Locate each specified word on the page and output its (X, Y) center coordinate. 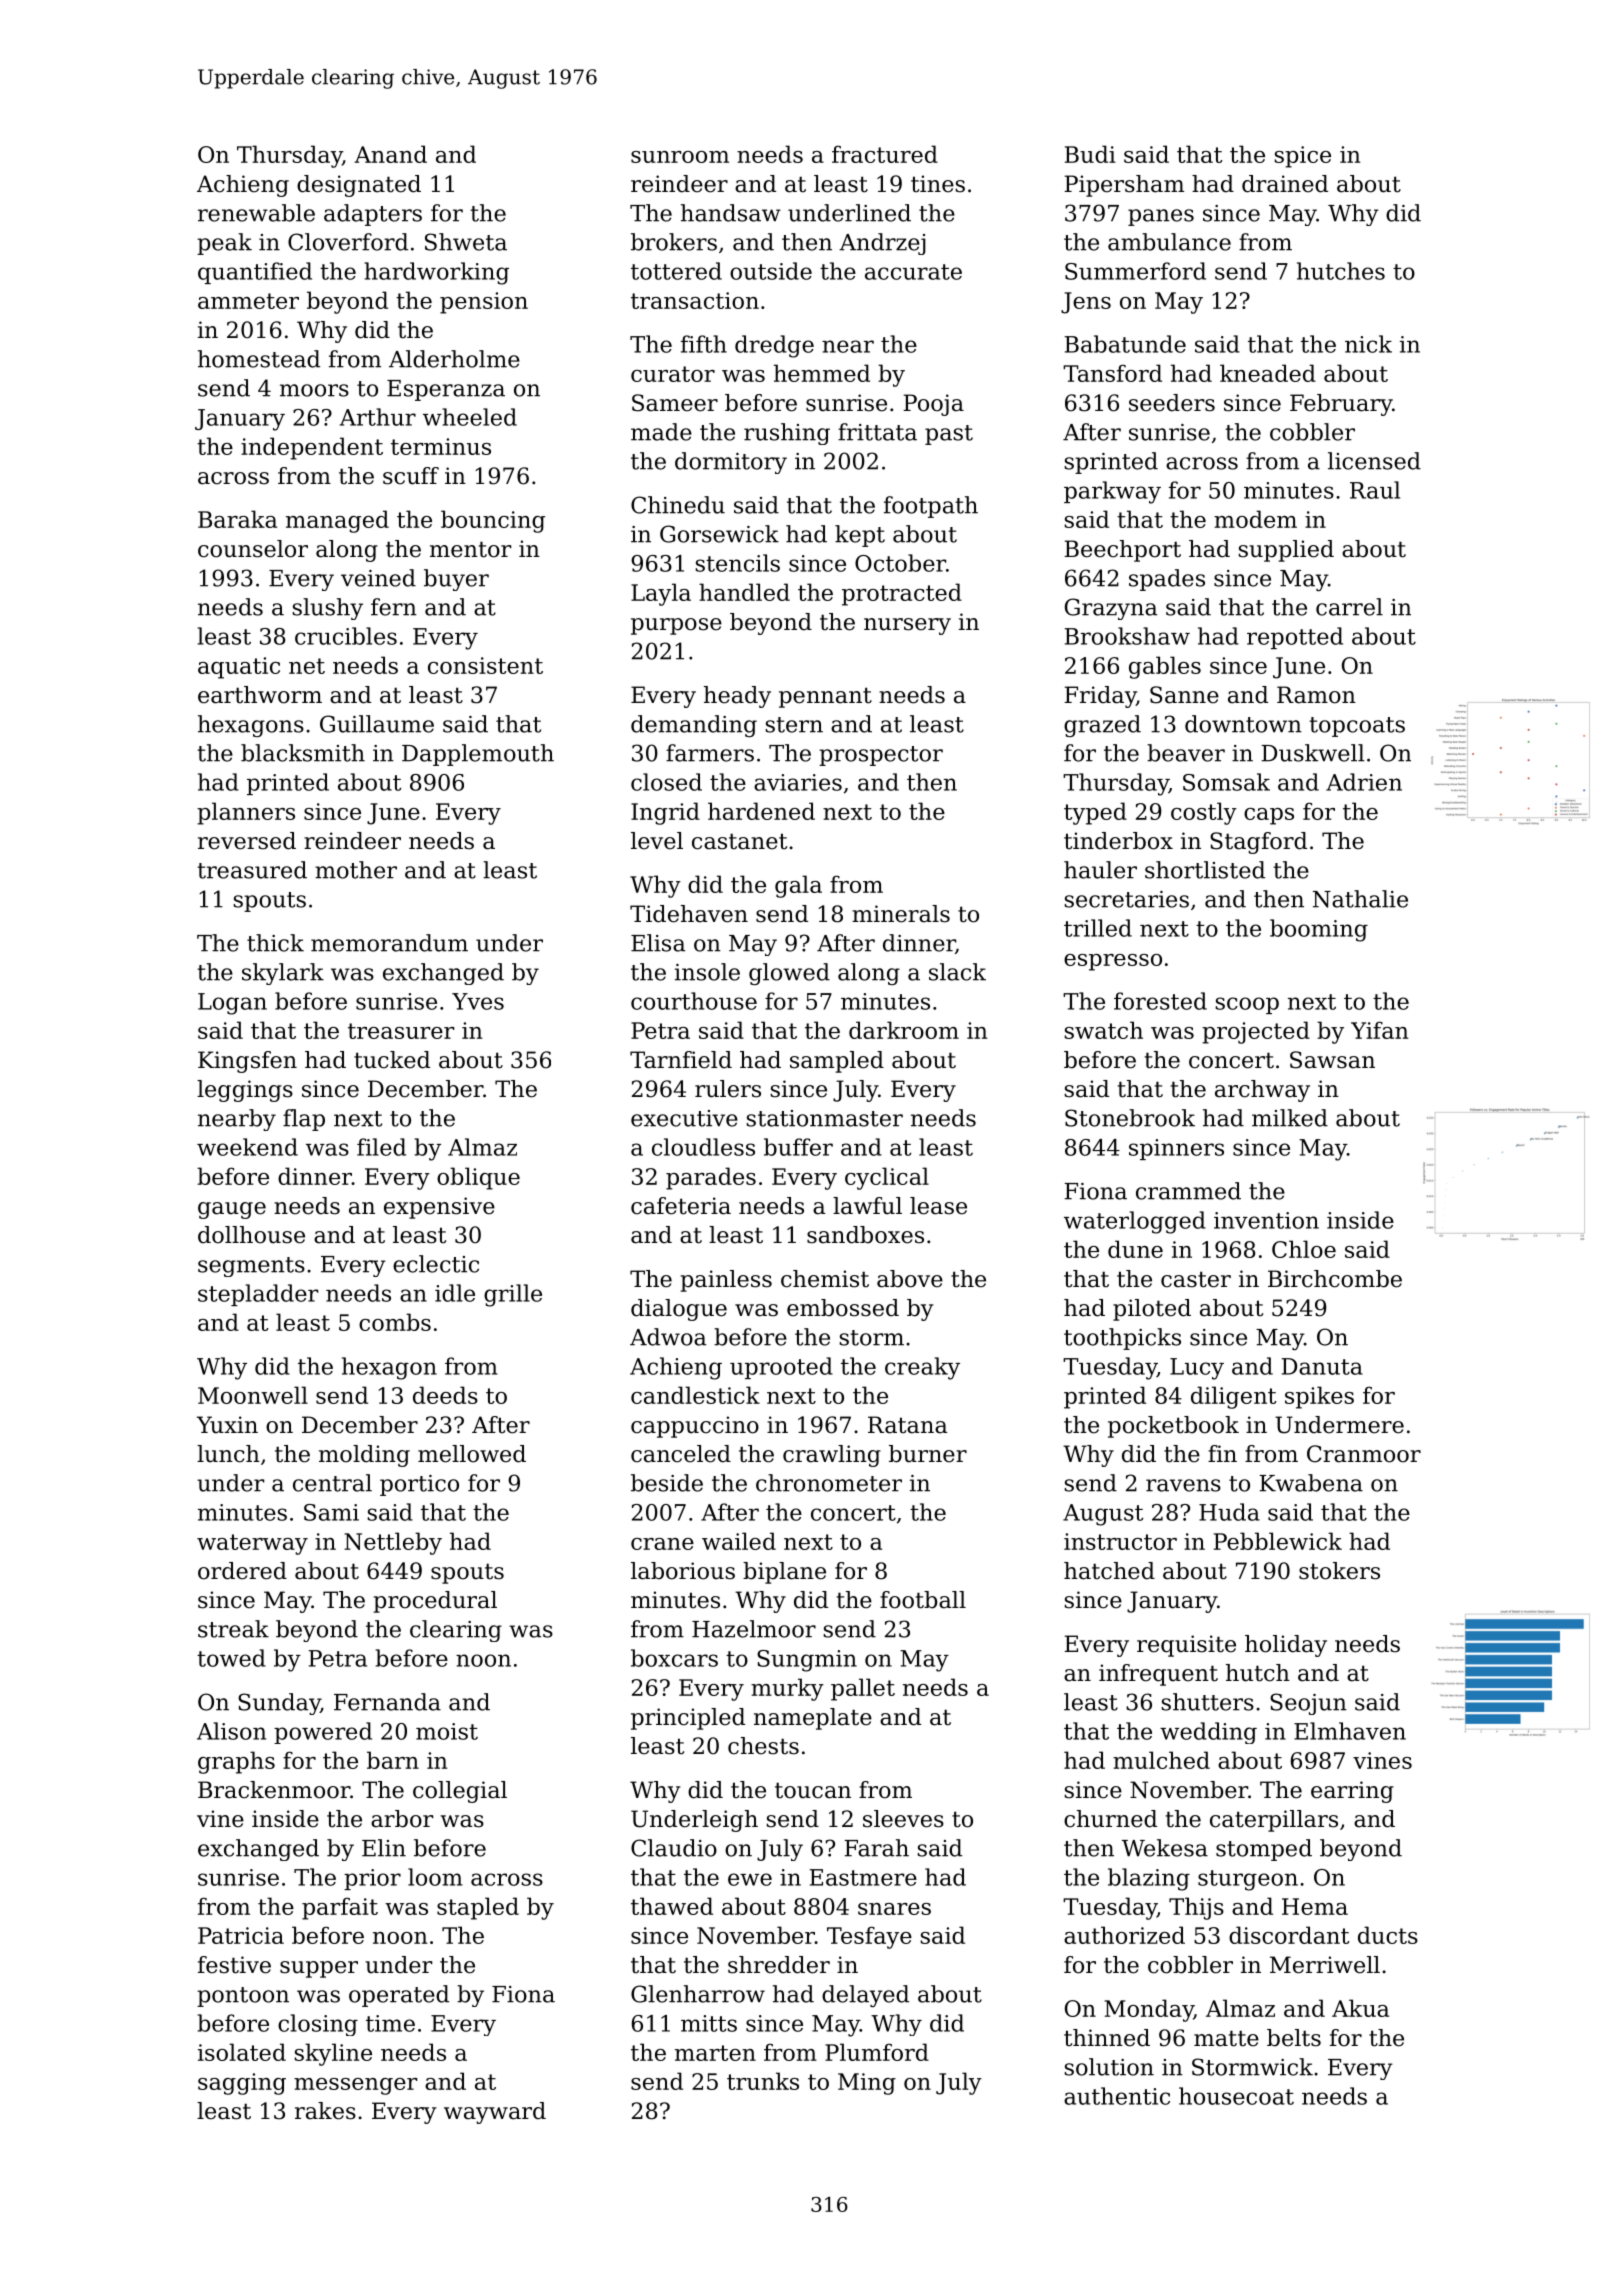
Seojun (1308, 1704)
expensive (439, 1208)
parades (711, 1178)
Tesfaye (869, 1937)
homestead (259, 359)
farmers (710, 753)
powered (323, 1733)
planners (246, 813)
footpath (931, 507)
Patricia (241, 1935)
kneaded (1268, 373)
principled (688, 1719)
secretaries (1127, 899)
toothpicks (1122, 1339)
